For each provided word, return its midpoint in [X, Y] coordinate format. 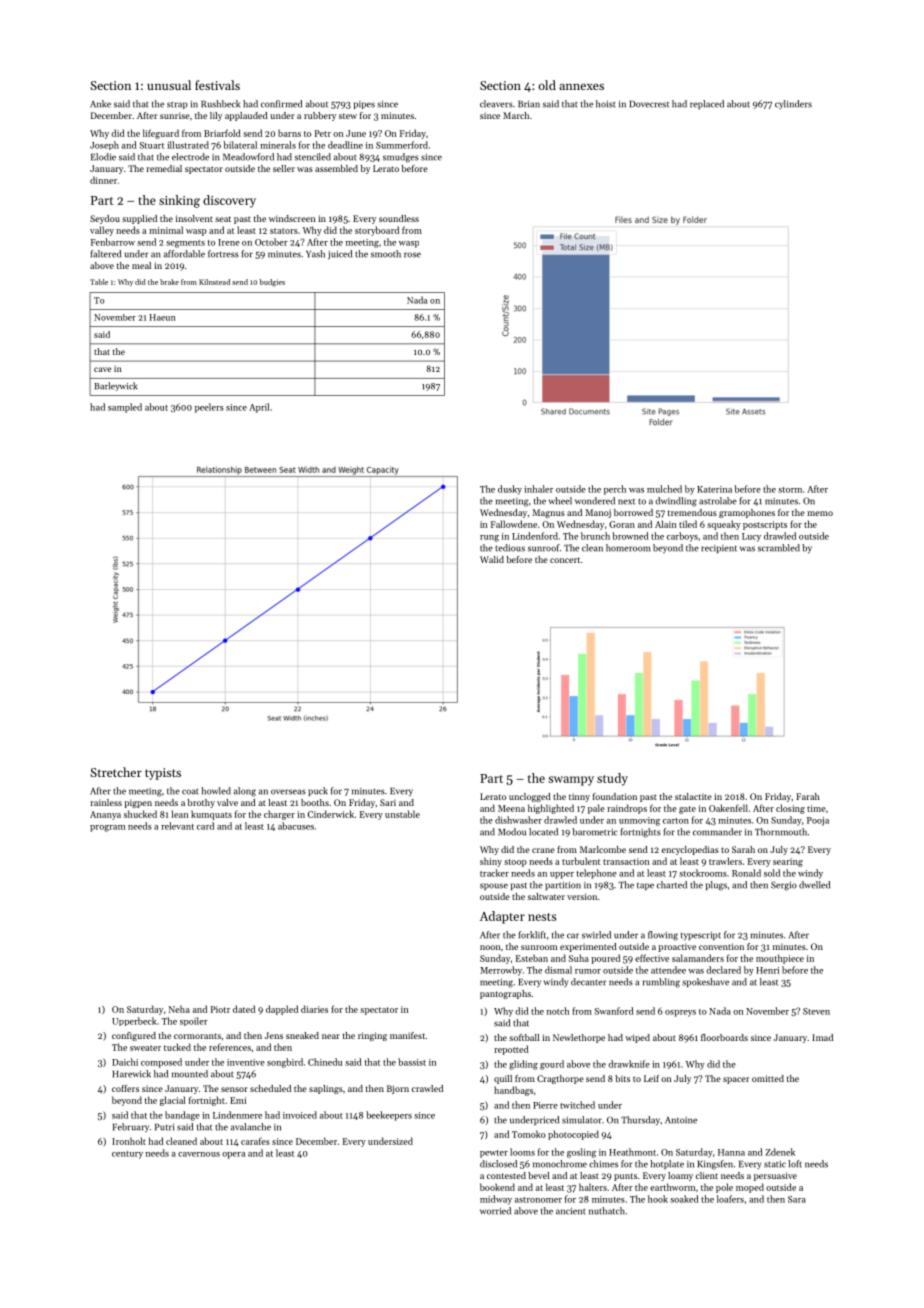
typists [163, 774]
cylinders [793, 104]
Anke [100, 104]
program [107, 828]
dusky [510, 490]
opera [233, 1155]
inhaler [538, 489]
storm [790, 490]
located [543, 832]
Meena [511, 808]
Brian [529, 104]
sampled [125, 408]
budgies [272, 283]
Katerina [714, 489]
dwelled [814, 885]
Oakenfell [728, 808]
